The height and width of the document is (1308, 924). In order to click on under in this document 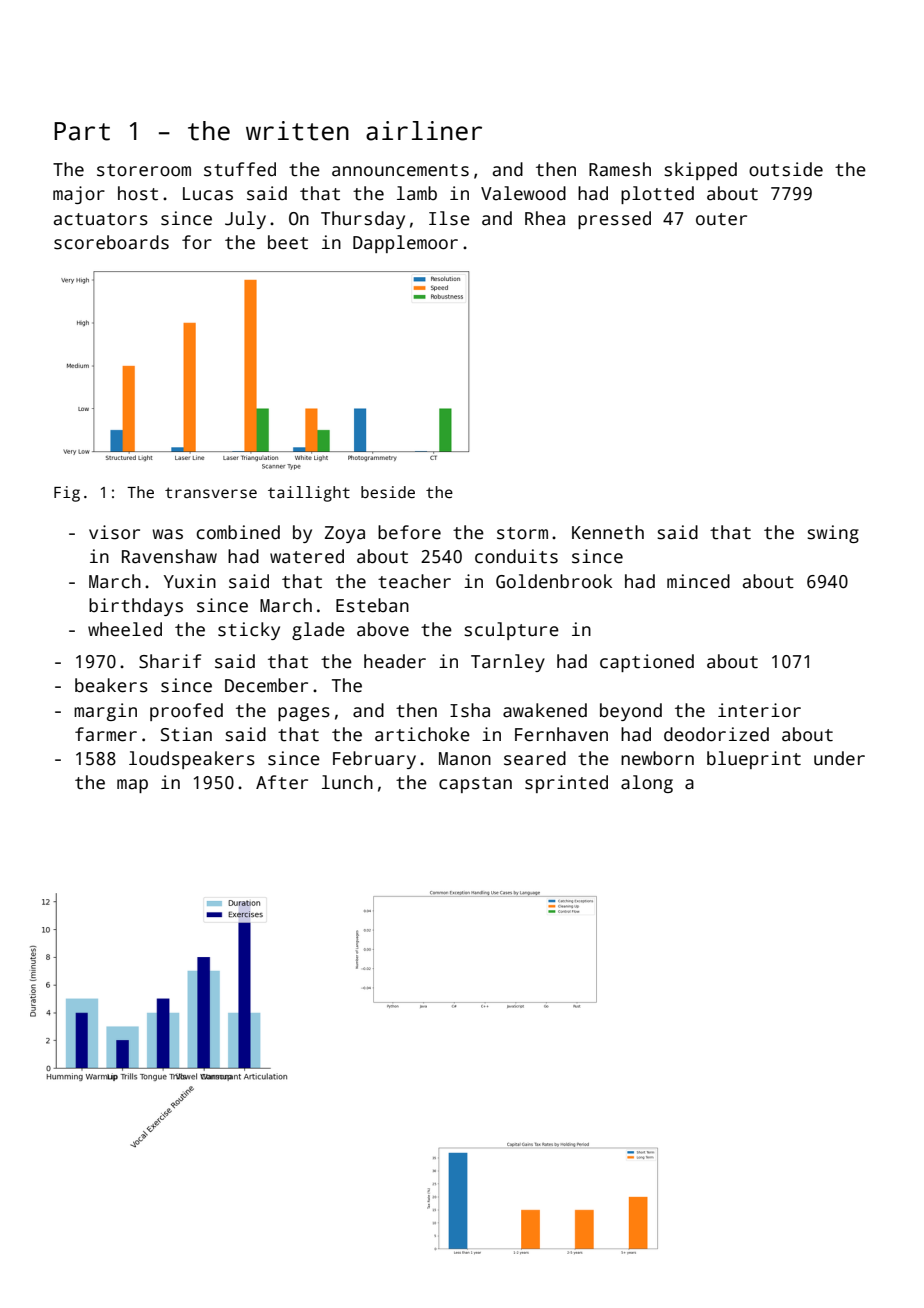, I will do `click(839, 758)`.
